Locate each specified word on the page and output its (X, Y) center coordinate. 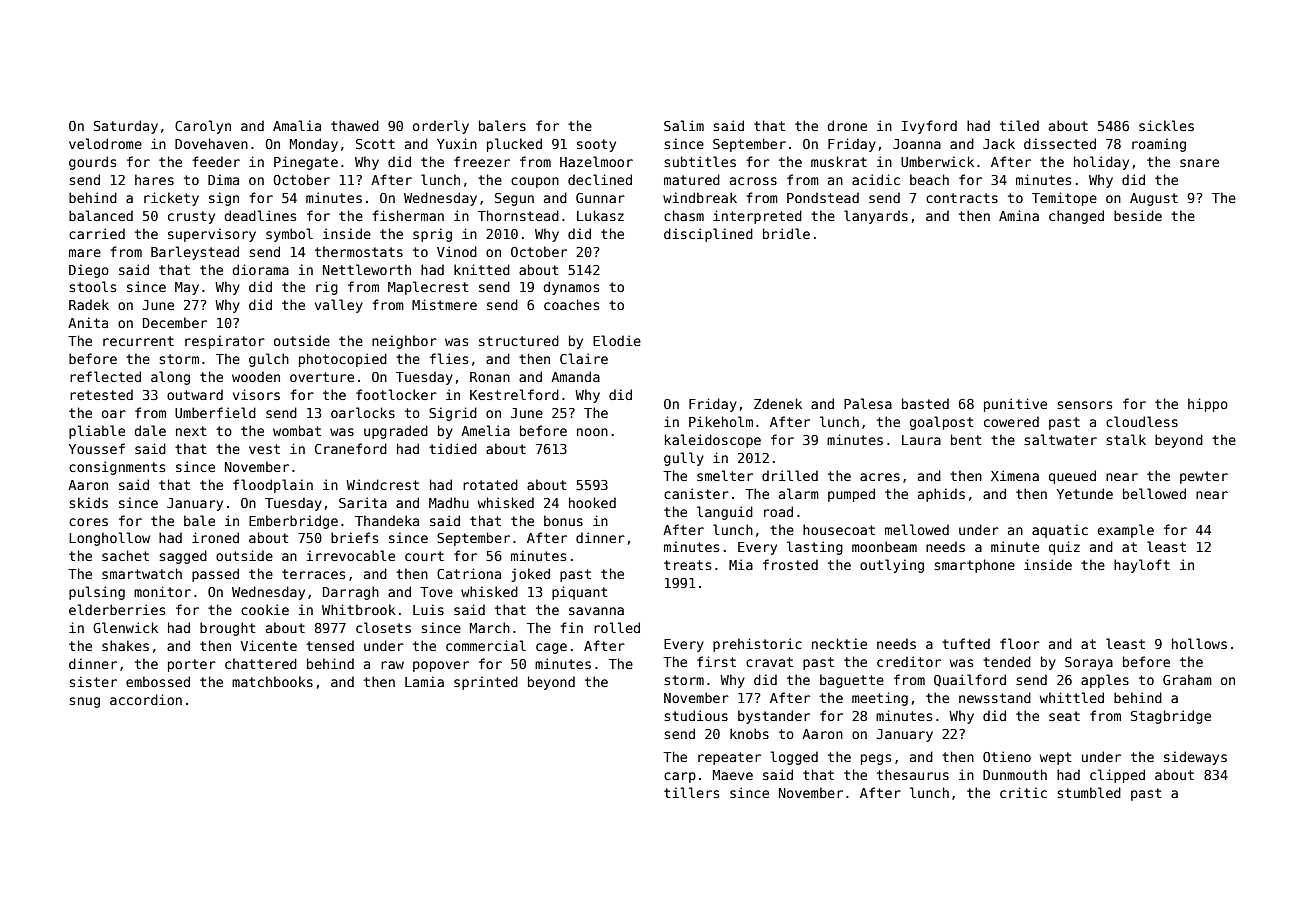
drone (847, 125)
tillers (691, 792)
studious (696, 715)
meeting (880, 699)
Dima (223, 179)
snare (1199, 163)
